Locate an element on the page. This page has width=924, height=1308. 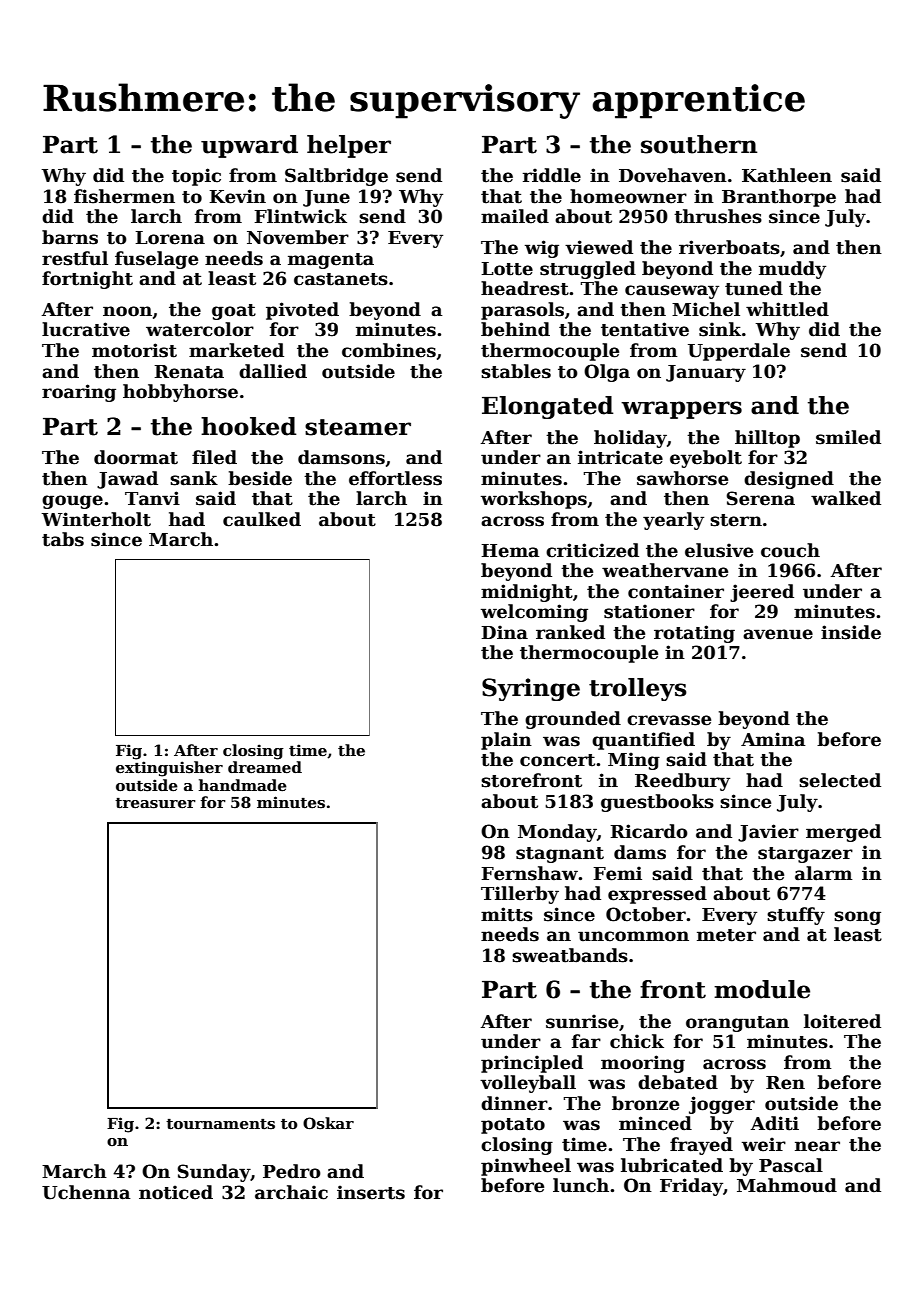
helper is located at coordinates (349, 146).
